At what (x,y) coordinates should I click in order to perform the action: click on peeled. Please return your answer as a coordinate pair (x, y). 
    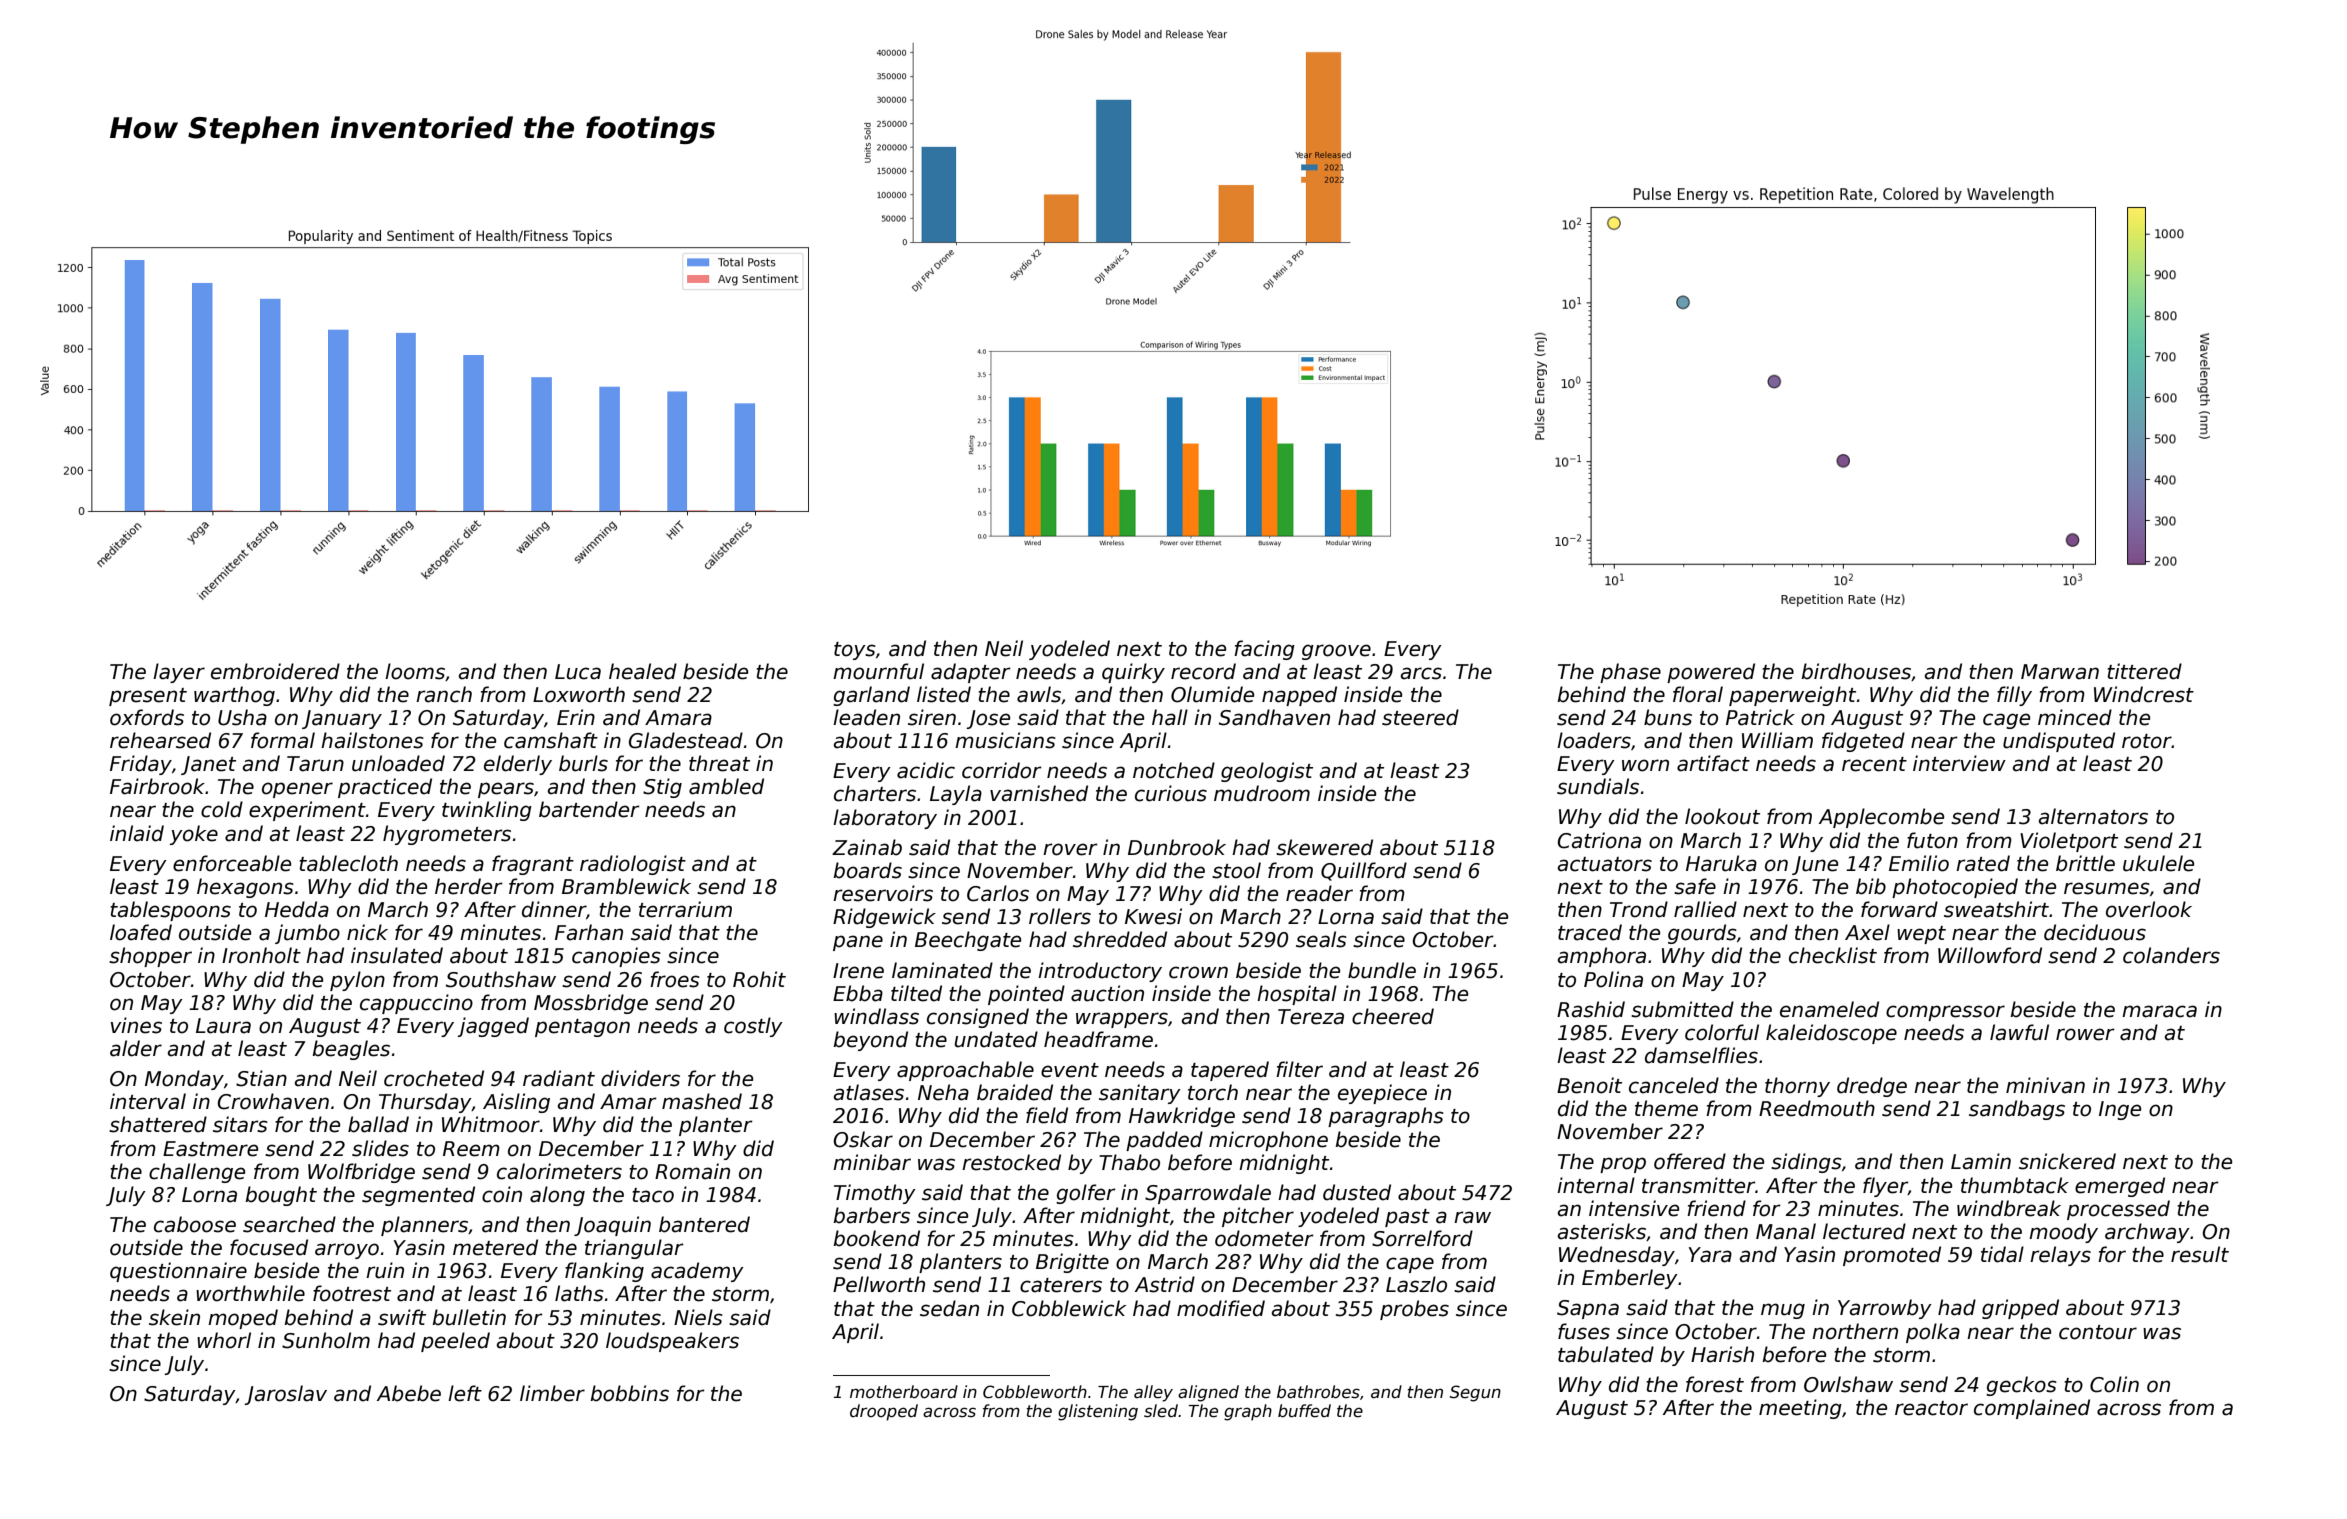
    Looking at the image, I should click on (455, 1342).
